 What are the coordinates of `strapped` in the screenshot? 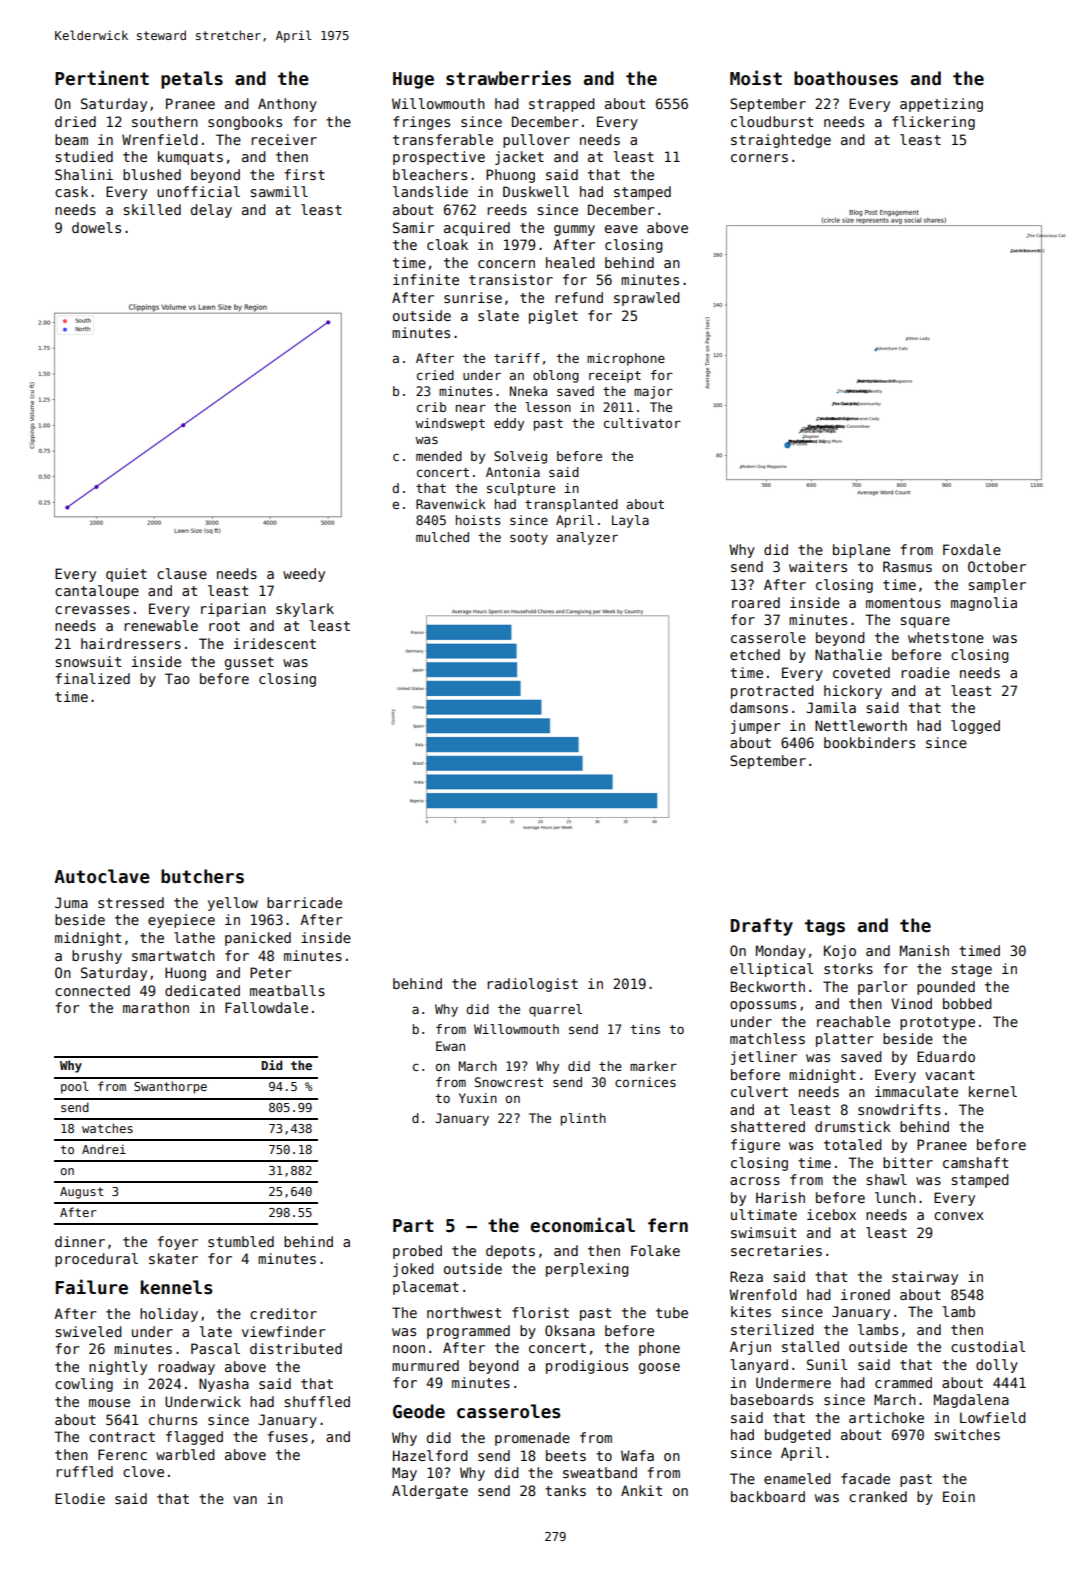 It's located at (562, 105).
